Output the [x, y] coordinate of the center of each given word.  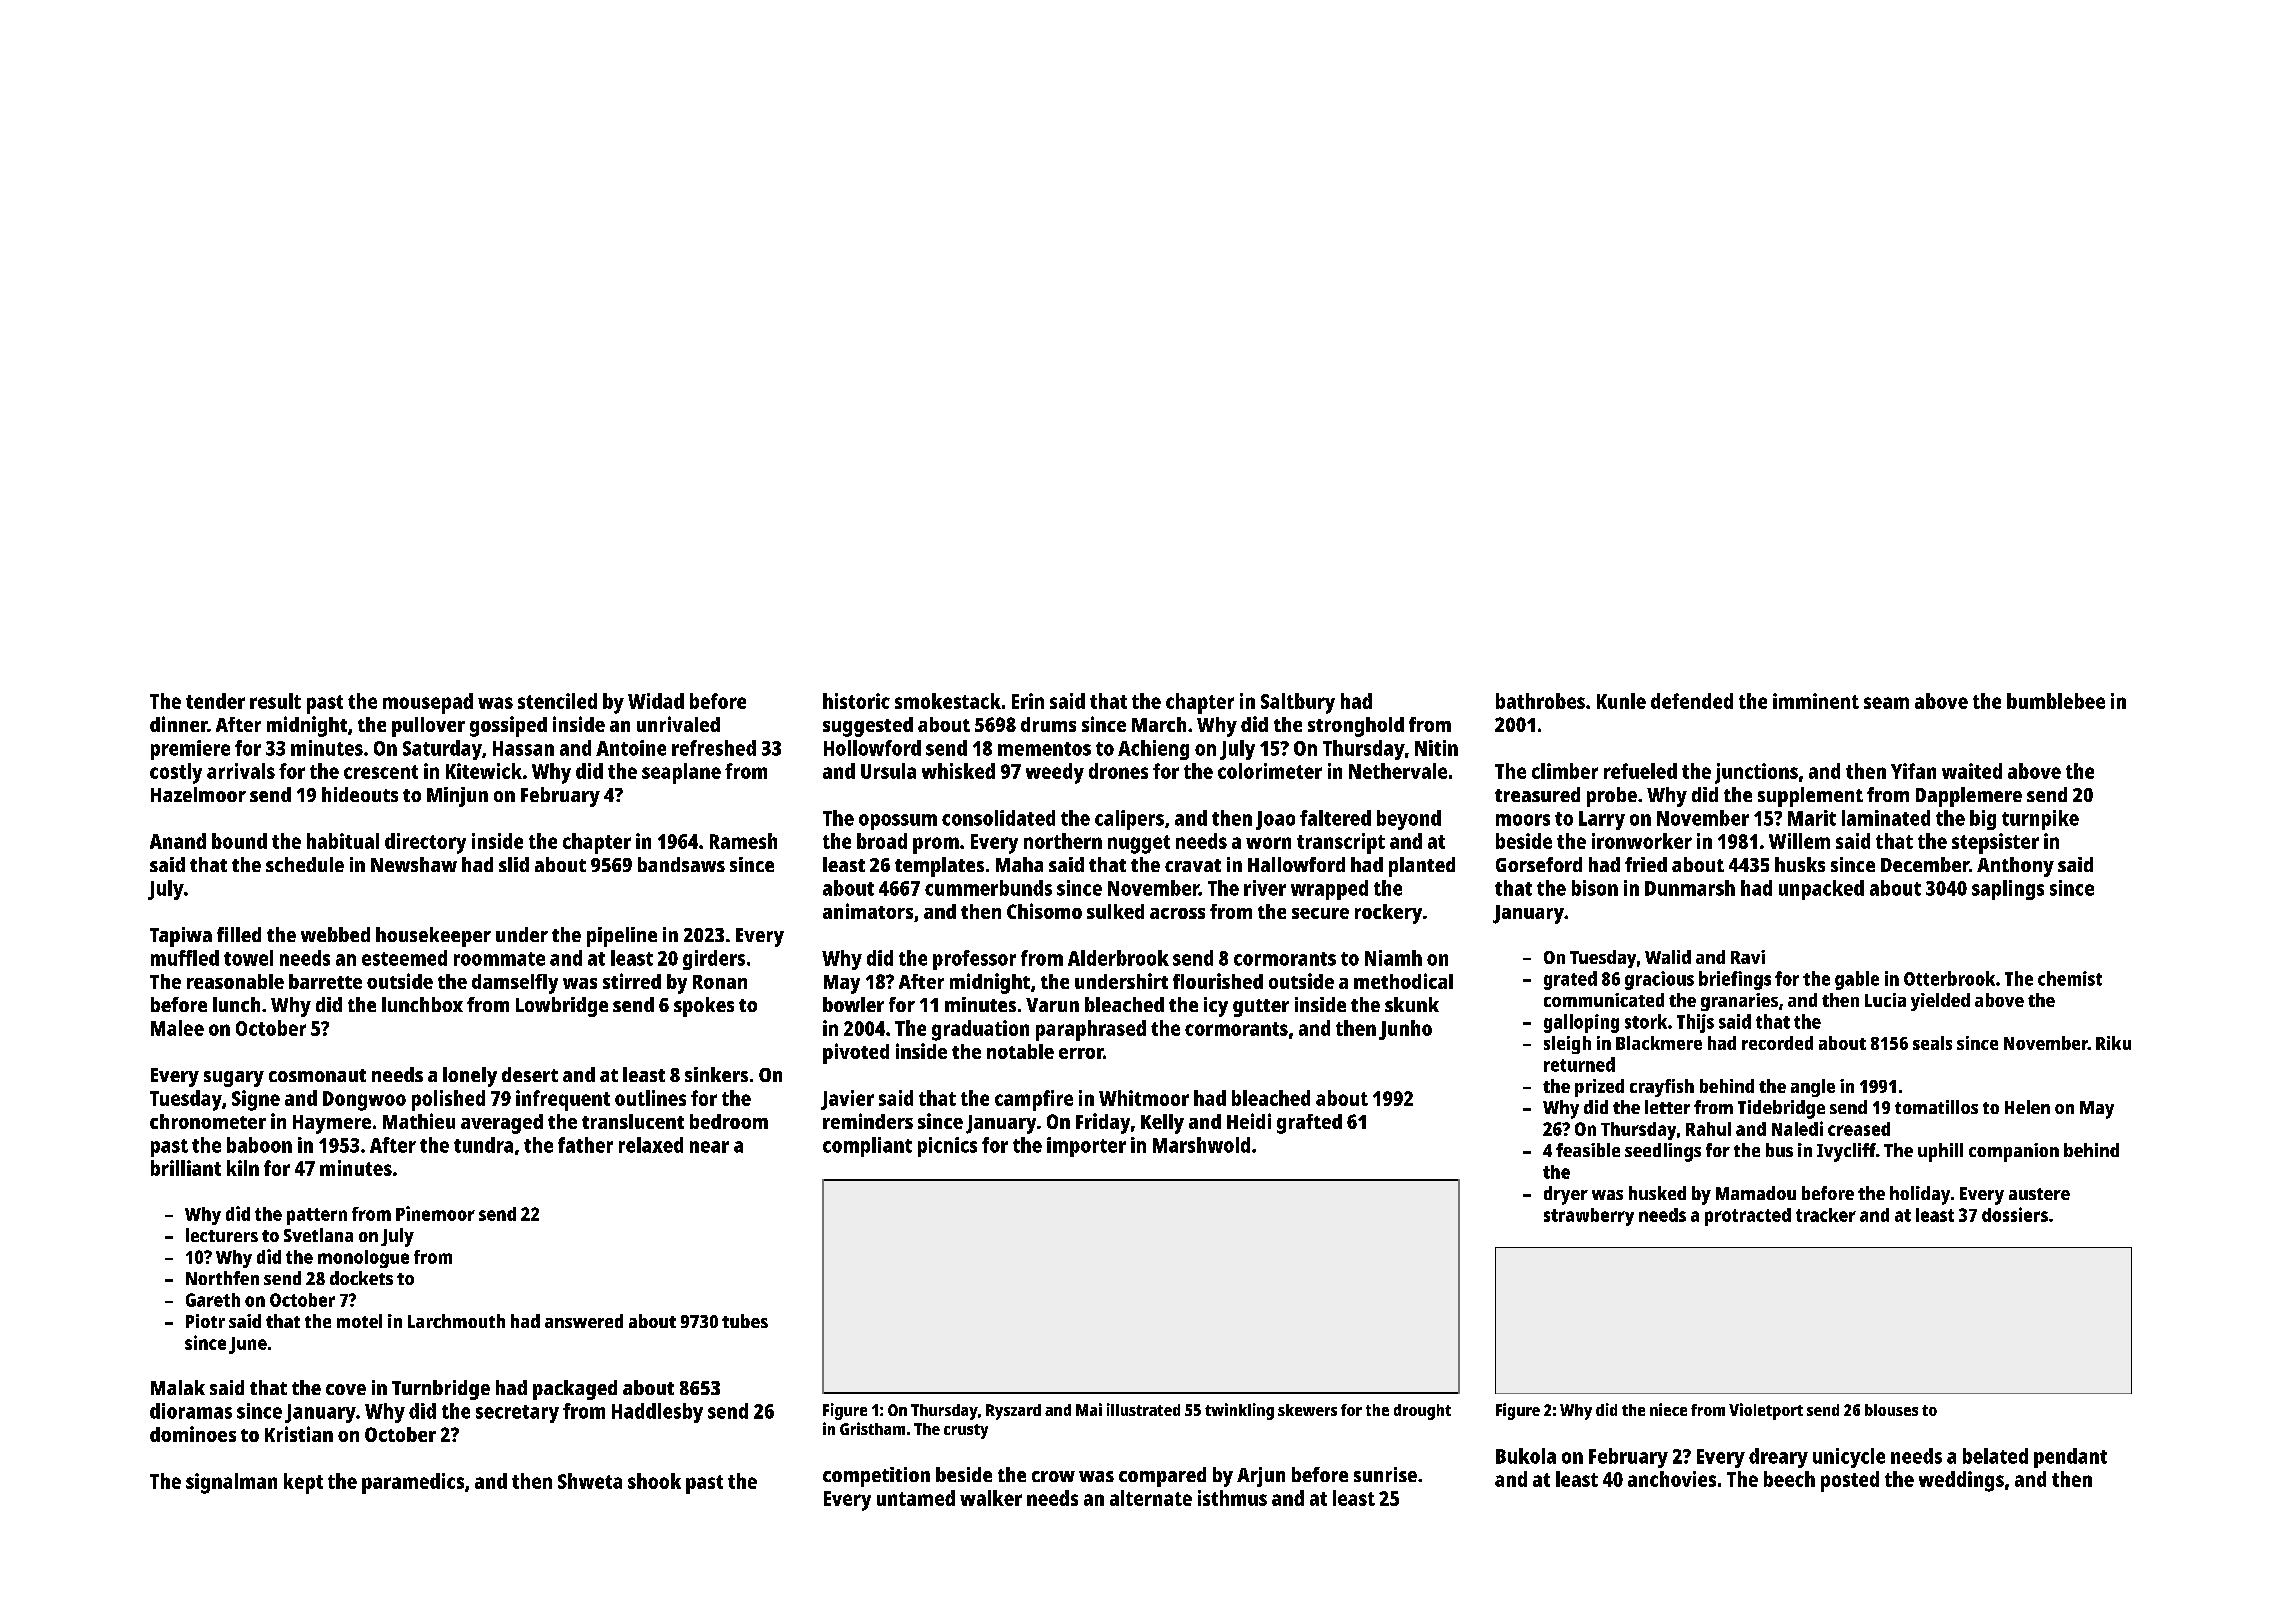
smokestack [948, 701]
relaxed [651, 1145]
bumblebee [2056, 701]
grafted [1309, 1124]
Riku [2113, 1043]
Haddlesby [657, 1413]
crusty [966, 1431]
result [275, 701]
